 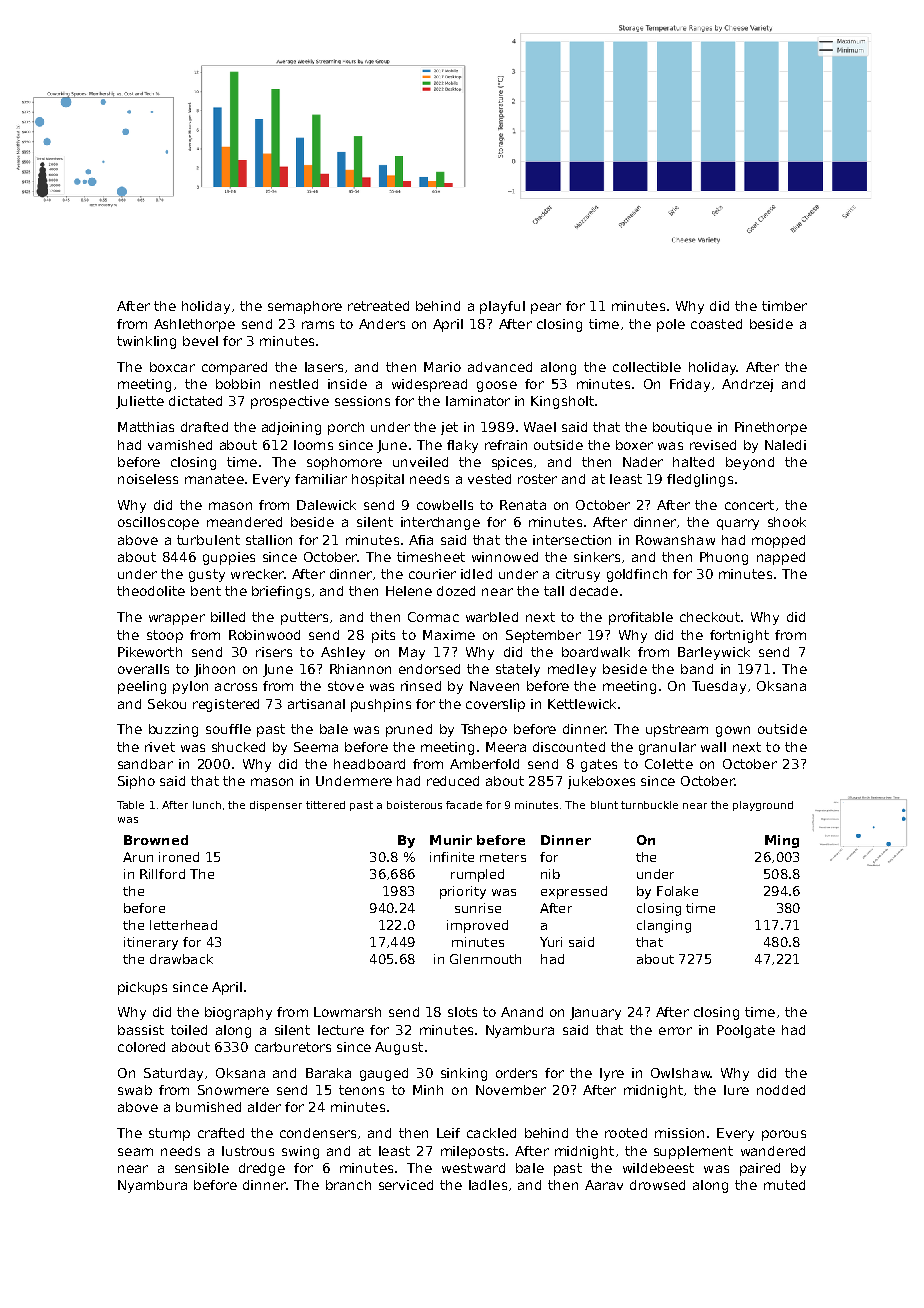 What do you see at coordinates (477, 926) in the screenshot?
I see `improved` at bounding box center [477, 926].
